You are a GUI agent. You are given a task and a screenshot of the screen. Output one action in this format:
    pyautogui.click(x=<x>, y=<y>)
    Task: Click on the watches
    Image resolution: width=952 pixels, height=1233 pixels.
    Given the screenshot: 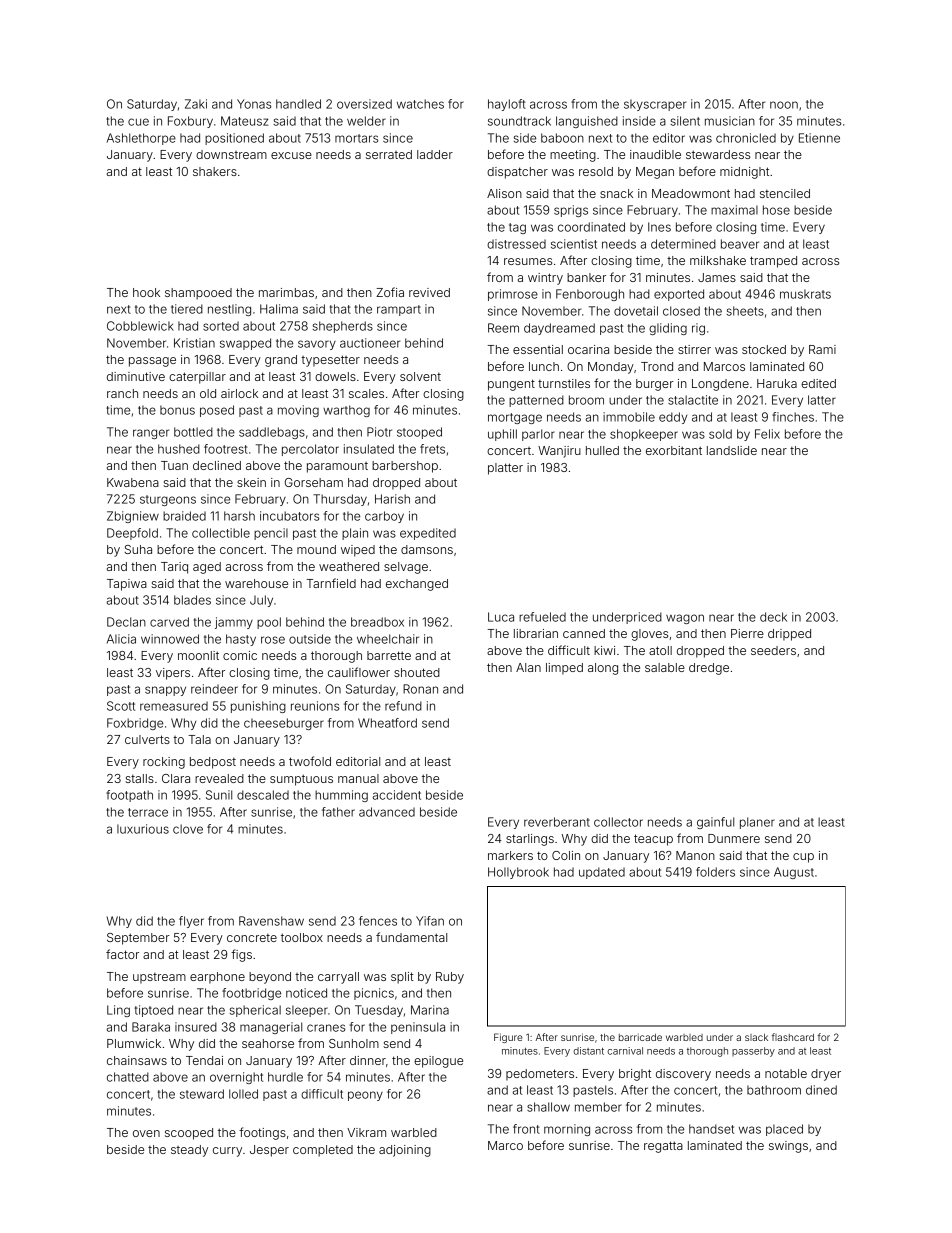 What is the action you would take?
    pyautogui.click(x=420, y=104)
